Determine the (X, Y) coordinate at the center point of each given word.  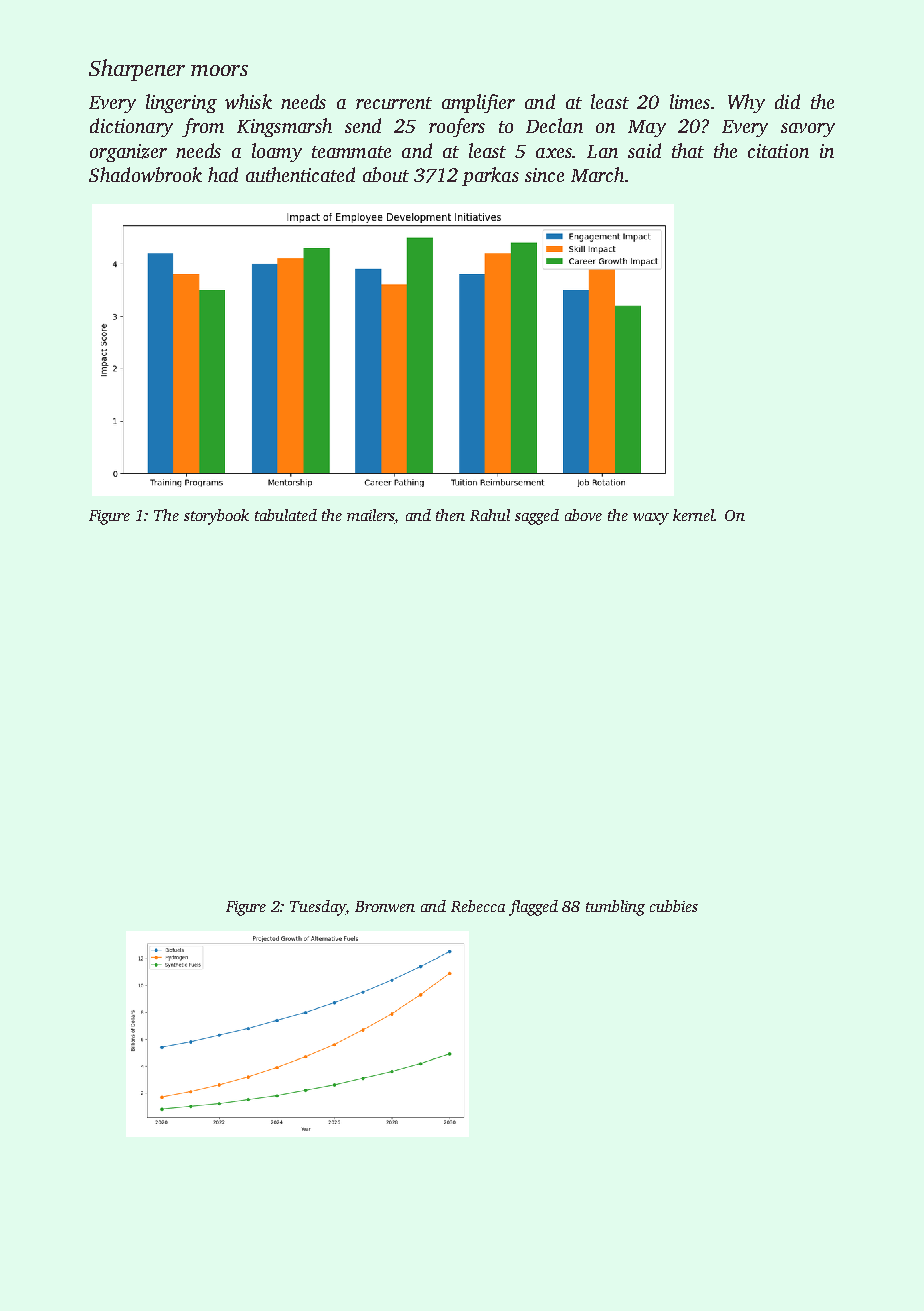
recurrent (394, 103)
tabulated (286, 515)
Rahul (490, 515)
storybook (216, 517)
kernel (694, 515)
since (544, 175)
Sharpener (137, 70)
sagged (537, 517)
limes (690, 101)
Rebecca (478, 906)
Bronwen (385, 906)
